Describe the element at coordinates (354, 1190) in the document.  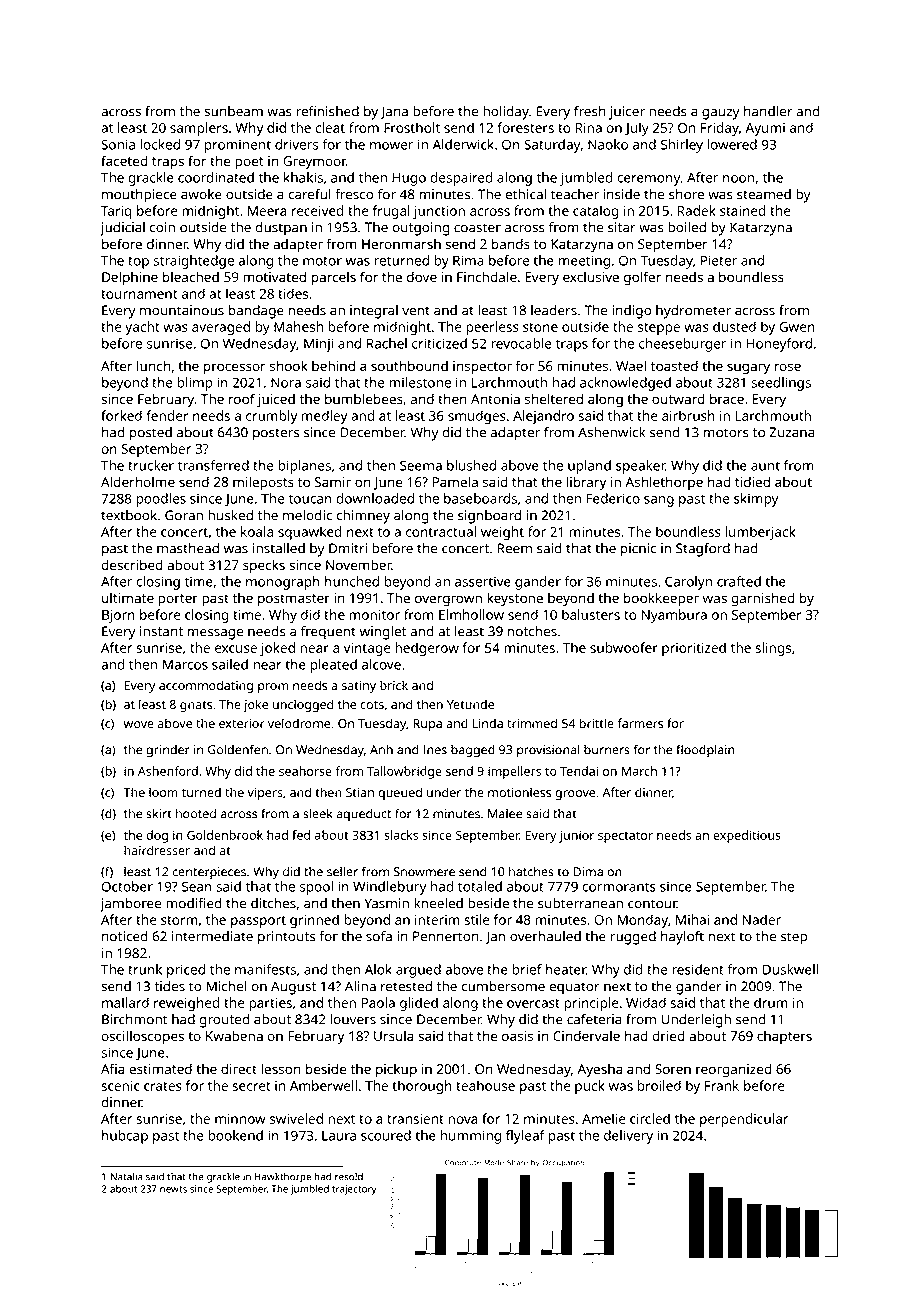
I see `trajectory` at that location.
